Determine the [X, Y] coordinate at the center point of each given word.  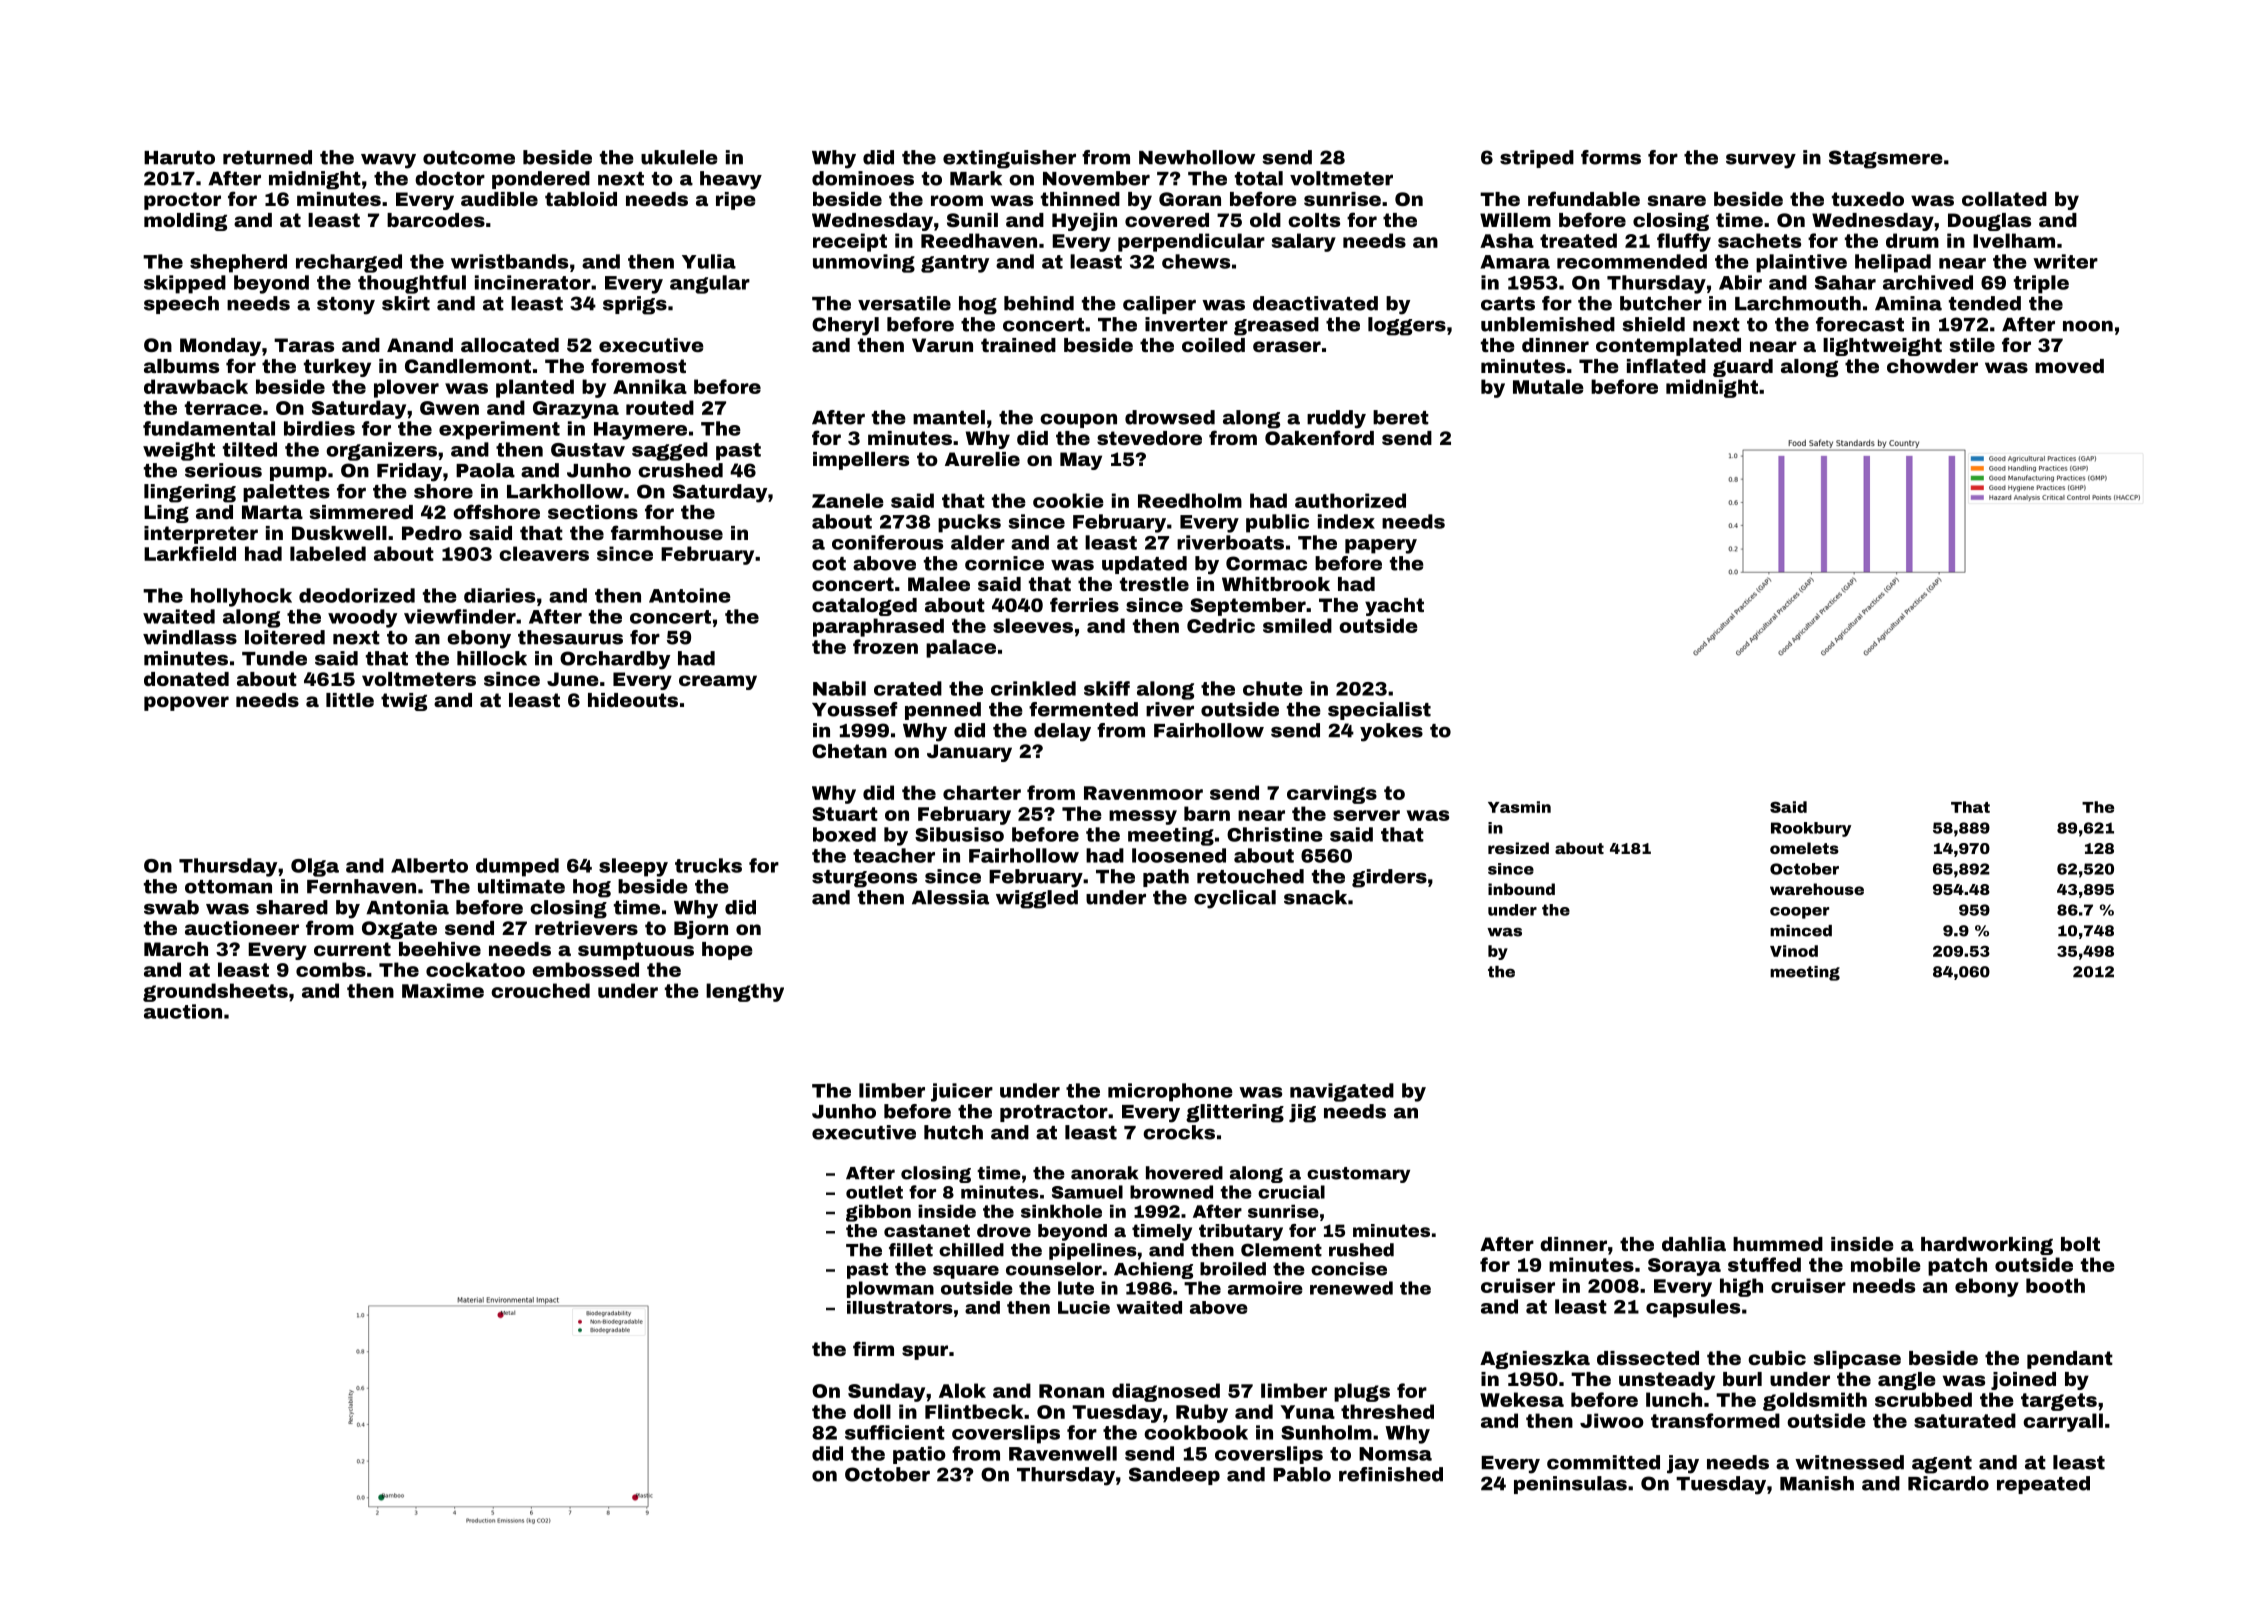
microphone [1170, 1092]
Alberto [429, 865]
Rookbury [1811, 829]
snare [1677, 200]
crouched [540, 990]
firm [873, 1348]
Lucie [1084, 1307]
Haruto [179, 158]
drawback [196, 386]
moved [2069, 366]
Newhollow [1197, 157]
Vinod [1794, 951]
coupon [1078, 420]
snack [1315, 897]
